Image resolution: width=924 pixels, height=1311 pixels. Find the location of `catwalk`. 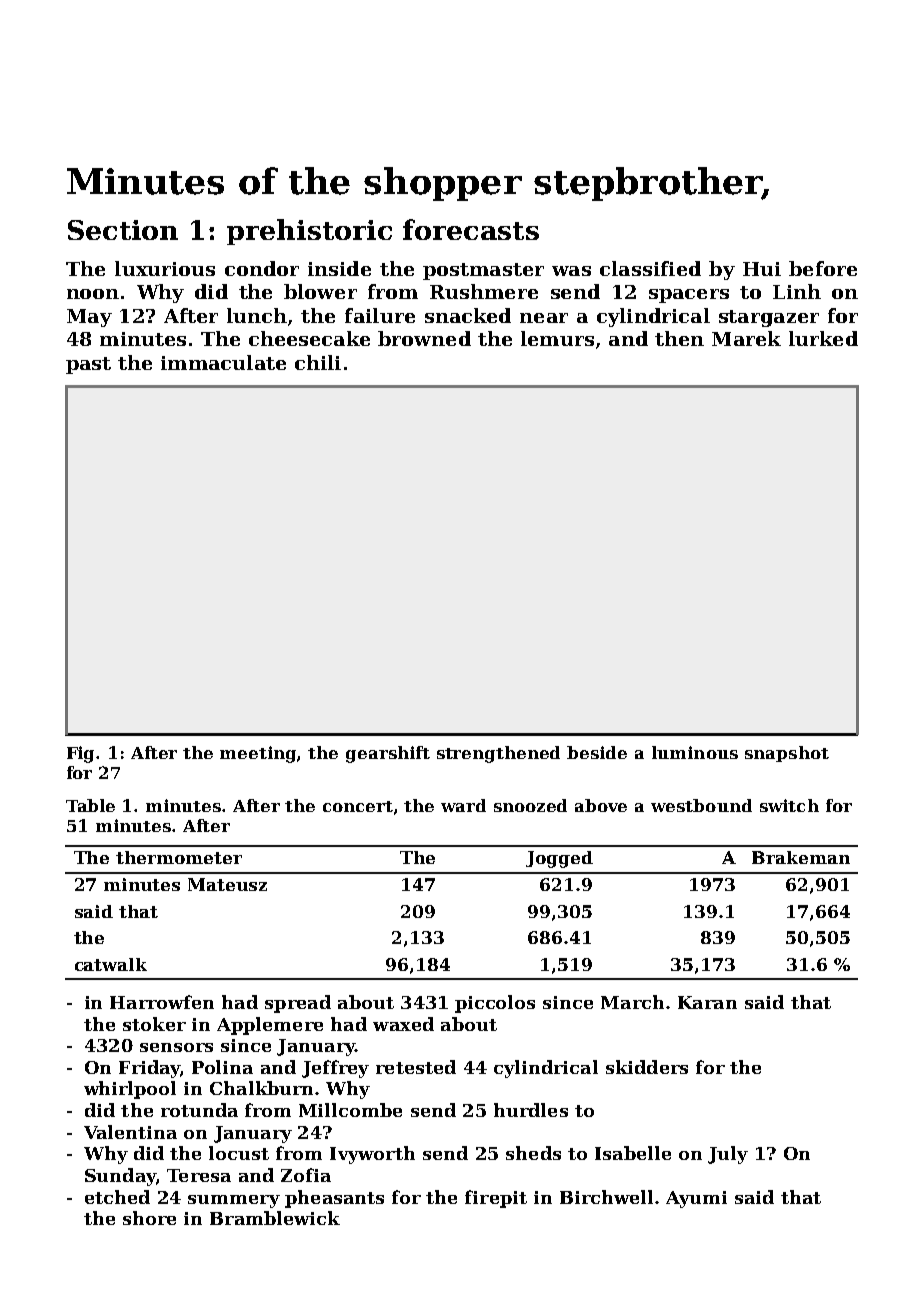

catwalk is located at coordinates (111, 964).
